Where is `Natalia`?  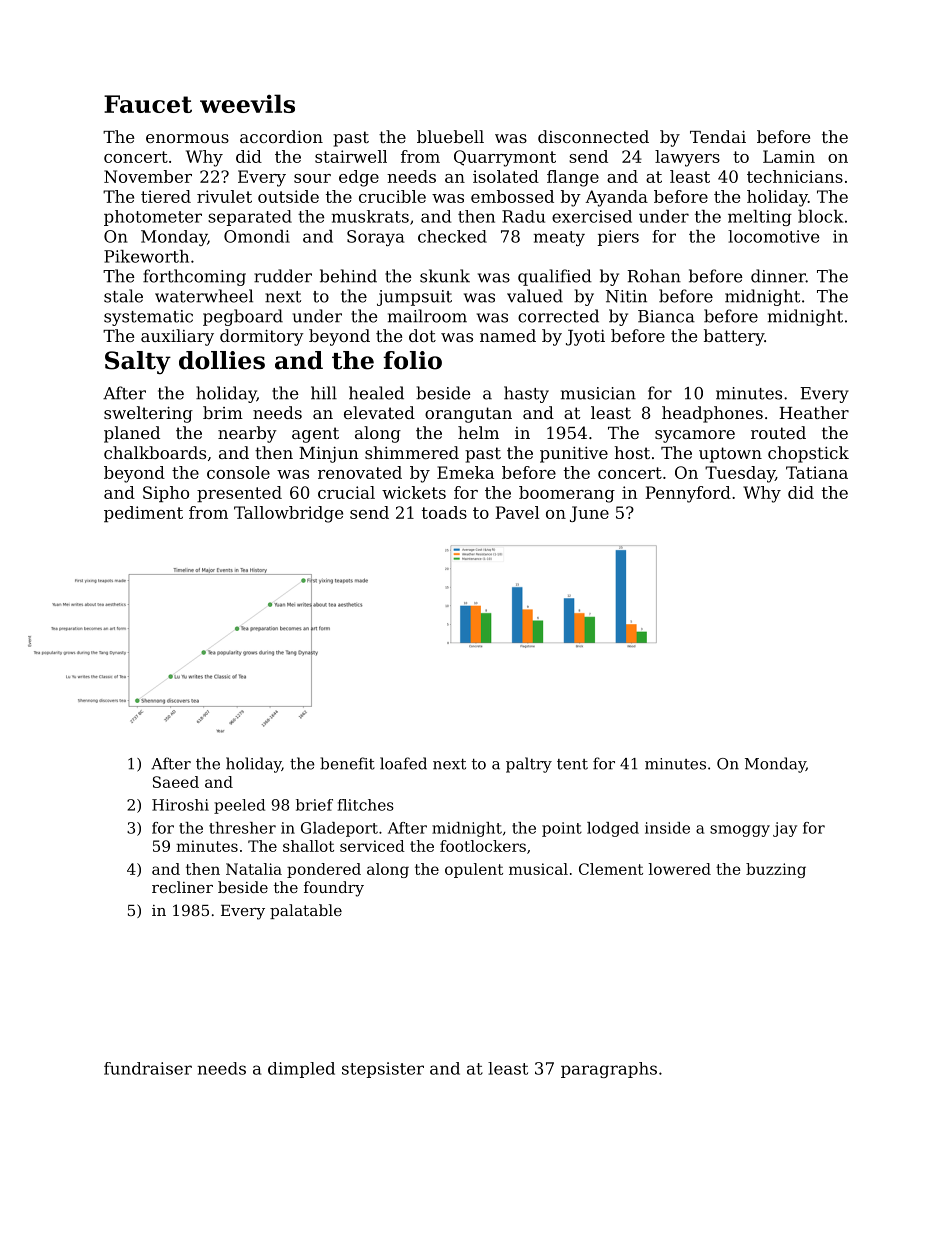
Natalia is located at coordinates (254, 869).
